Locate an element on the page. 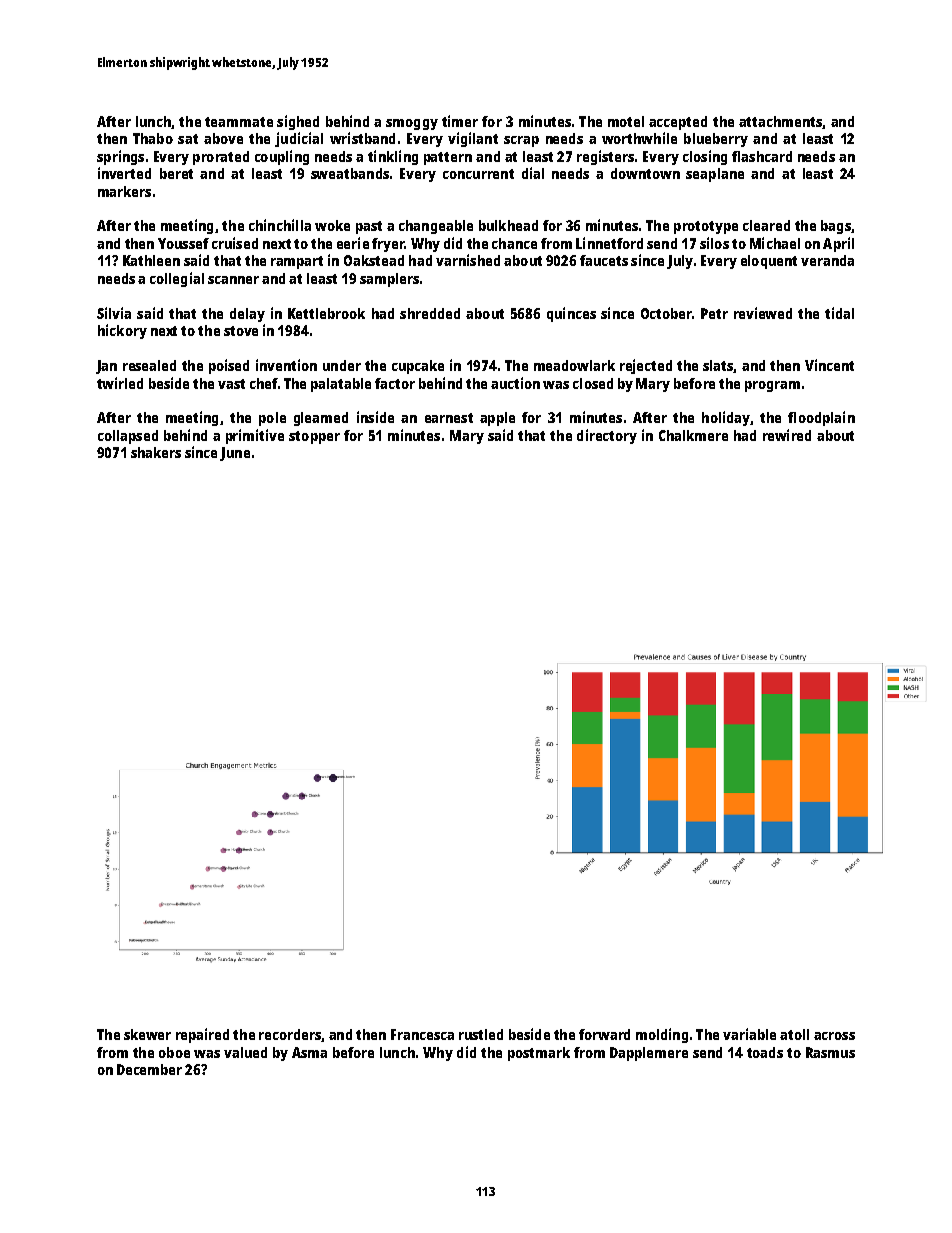 The image size is (952, 1233). directory is located at coordinates (607, 436).
